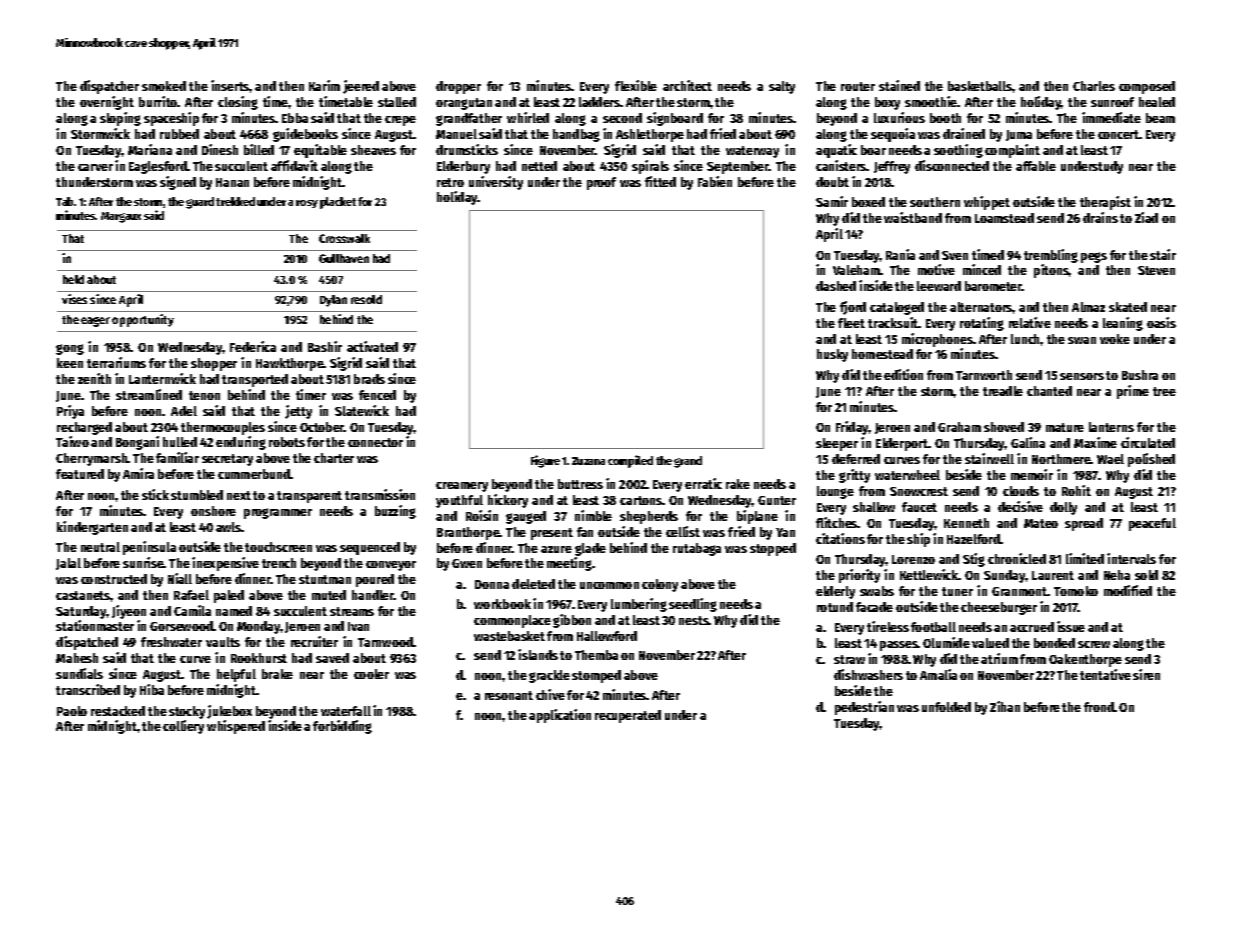 The height and width of the page is (952, 1233). What do you see at coordinates (213, 511) in the page?
I see `onshore` at bounding box center [213, 511].
